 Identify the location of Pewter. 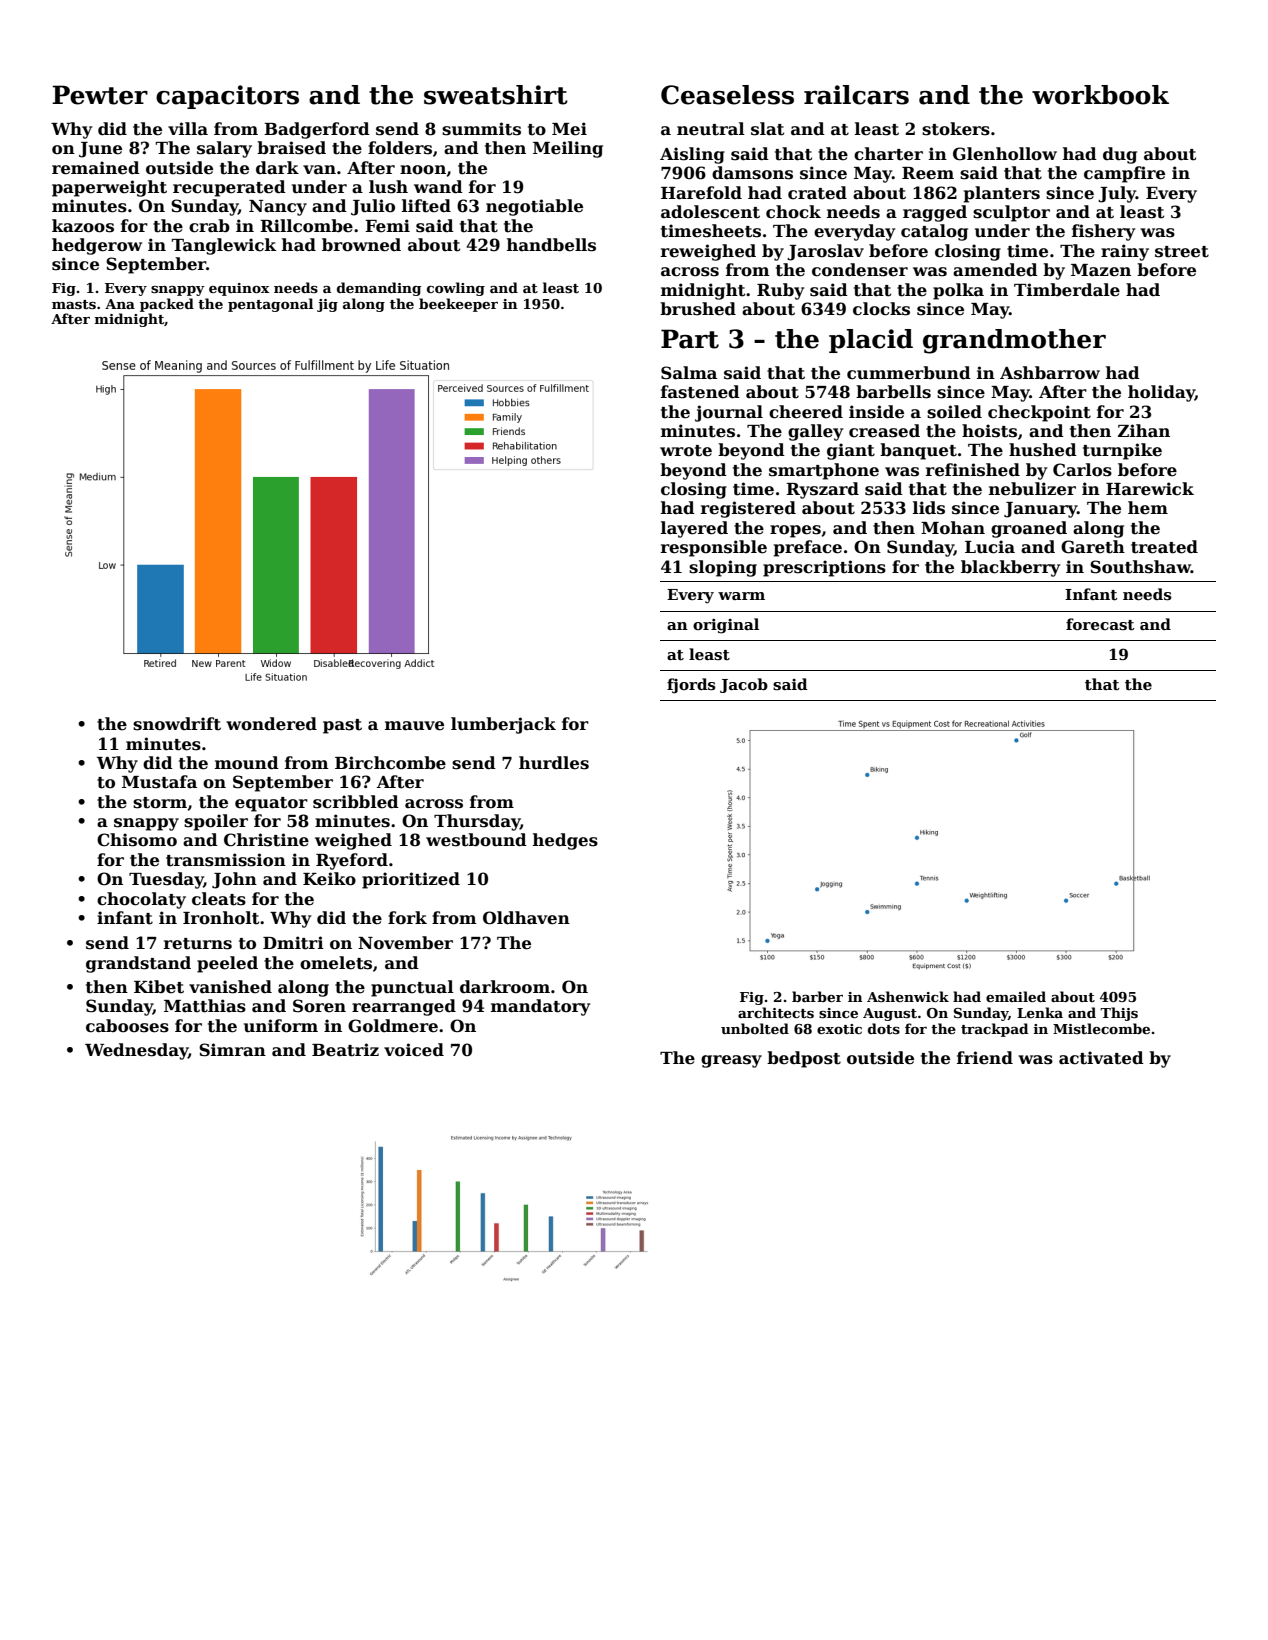
(100, 95).
